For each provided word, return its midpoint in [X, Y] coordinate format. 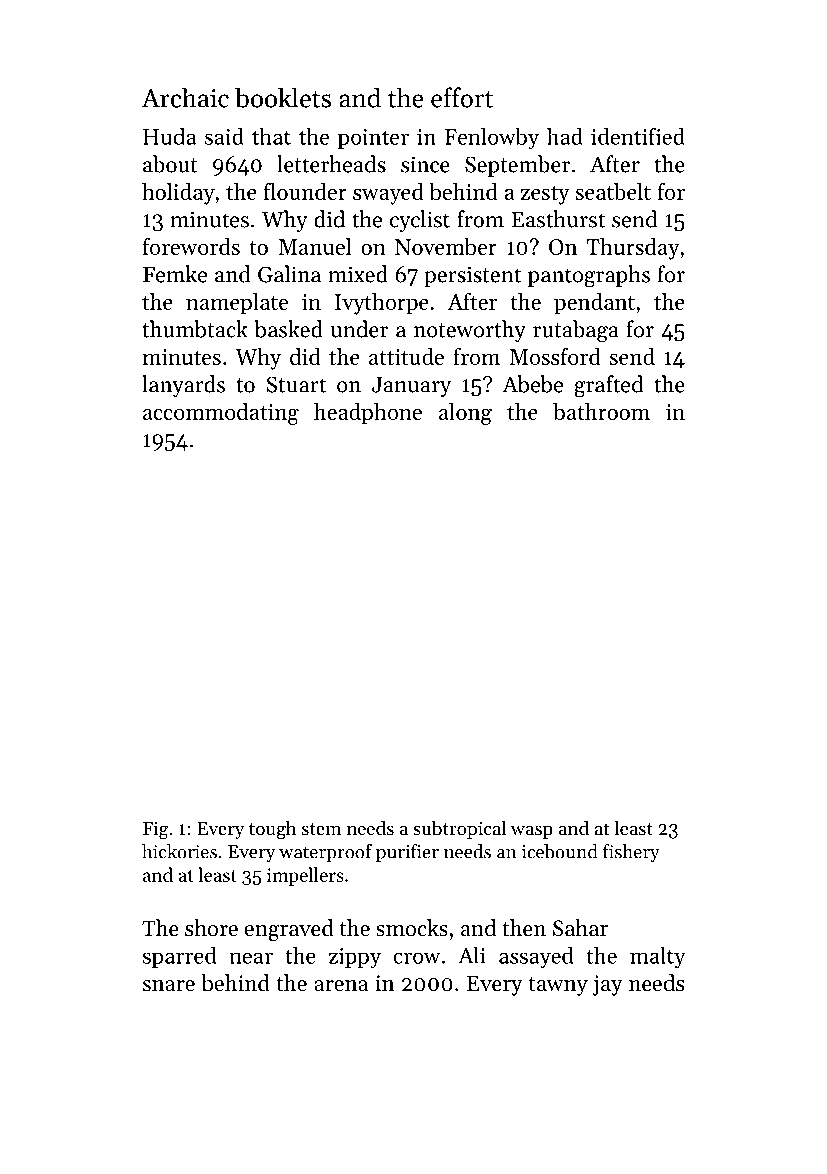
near [251, 958]
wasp [532, 832]
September [517, 166]
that [271, 136]
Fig [156, 831]
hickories [179, 851]
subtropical [459, 829]
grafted [608, 386]
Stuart [296, 384]
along [465, 414]
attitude [406, 356]
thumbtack [195, 329]
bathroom [601, 411]
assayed [536, 957]
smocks [412, 928]
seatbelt [613, 191]
